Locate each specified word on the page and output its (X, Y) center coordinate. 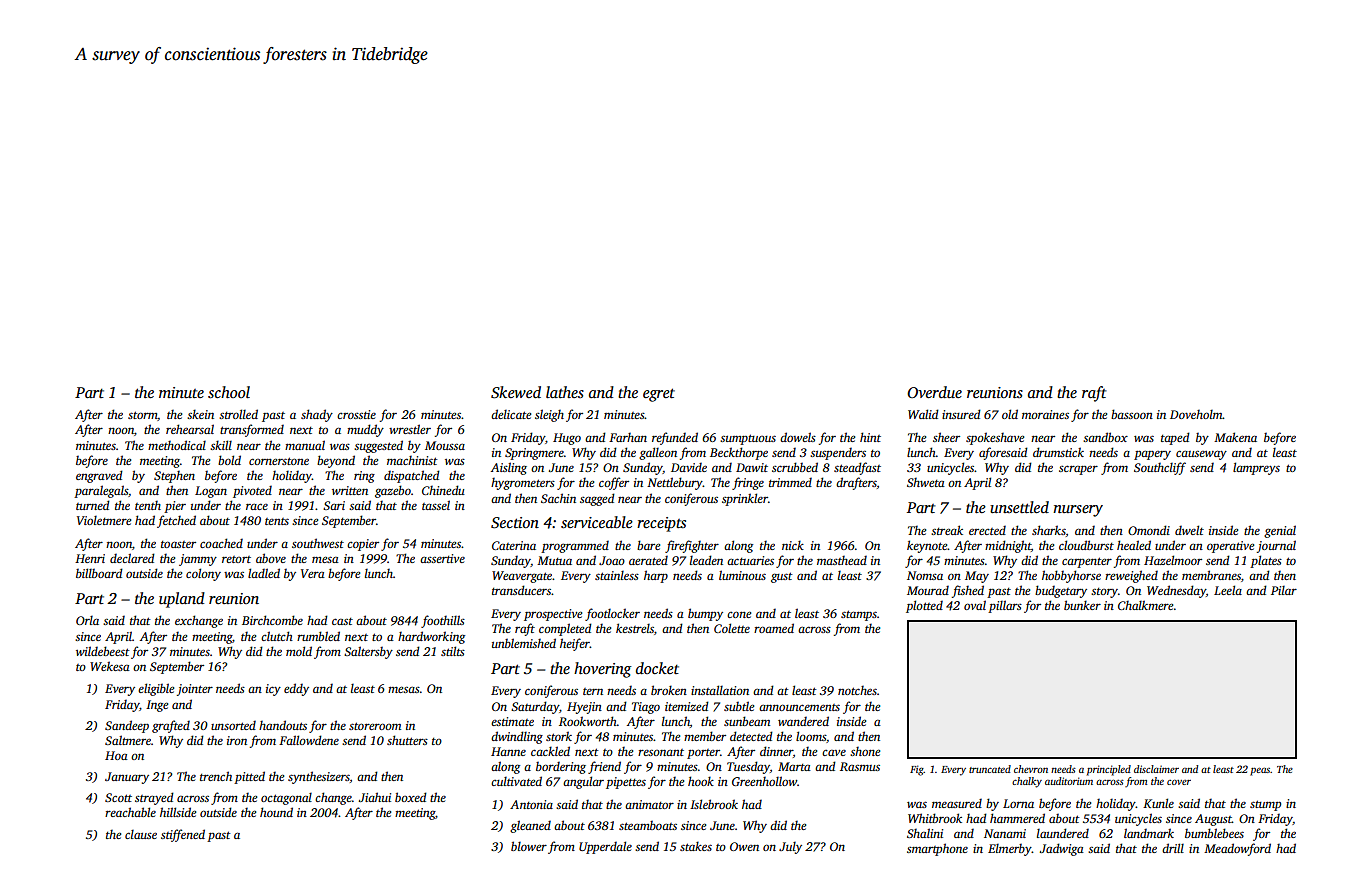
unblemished (524, 643)
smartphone (937, 849)
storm (143, 416)
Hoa (116, 755)
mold (299, 651)
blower (529, 846)
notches (857, 690)
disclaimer (1156, 769)
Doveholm (1196, 414)
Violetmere (104, 520)
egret (659, 395)
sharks (1049, 530)
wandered (803, 721)
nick (793, 545)
